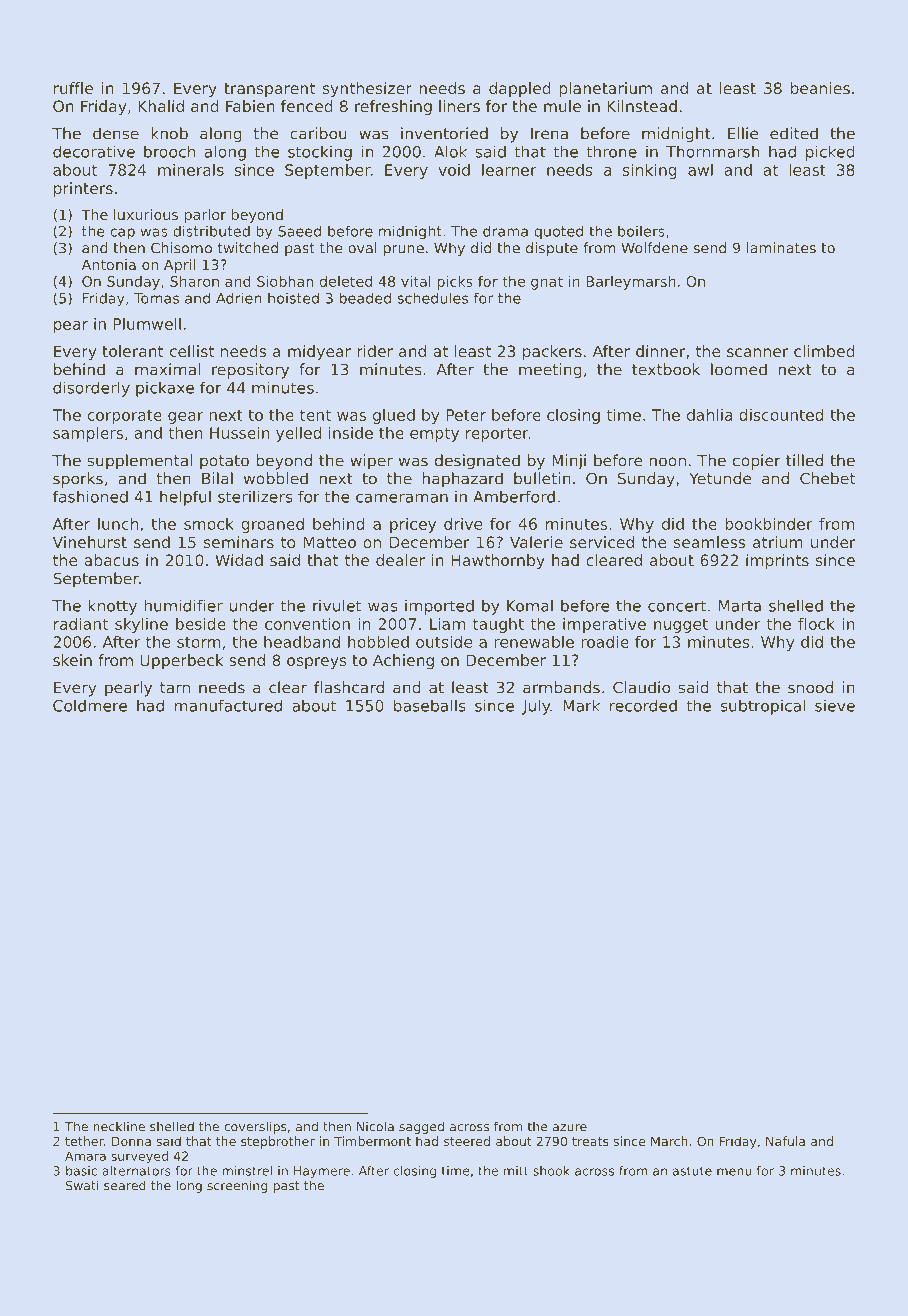 The image size is (908, 1316). What do you see at coordinates (371, 462) in the document?
I see `wiper` at bounding box center [371, 462].
